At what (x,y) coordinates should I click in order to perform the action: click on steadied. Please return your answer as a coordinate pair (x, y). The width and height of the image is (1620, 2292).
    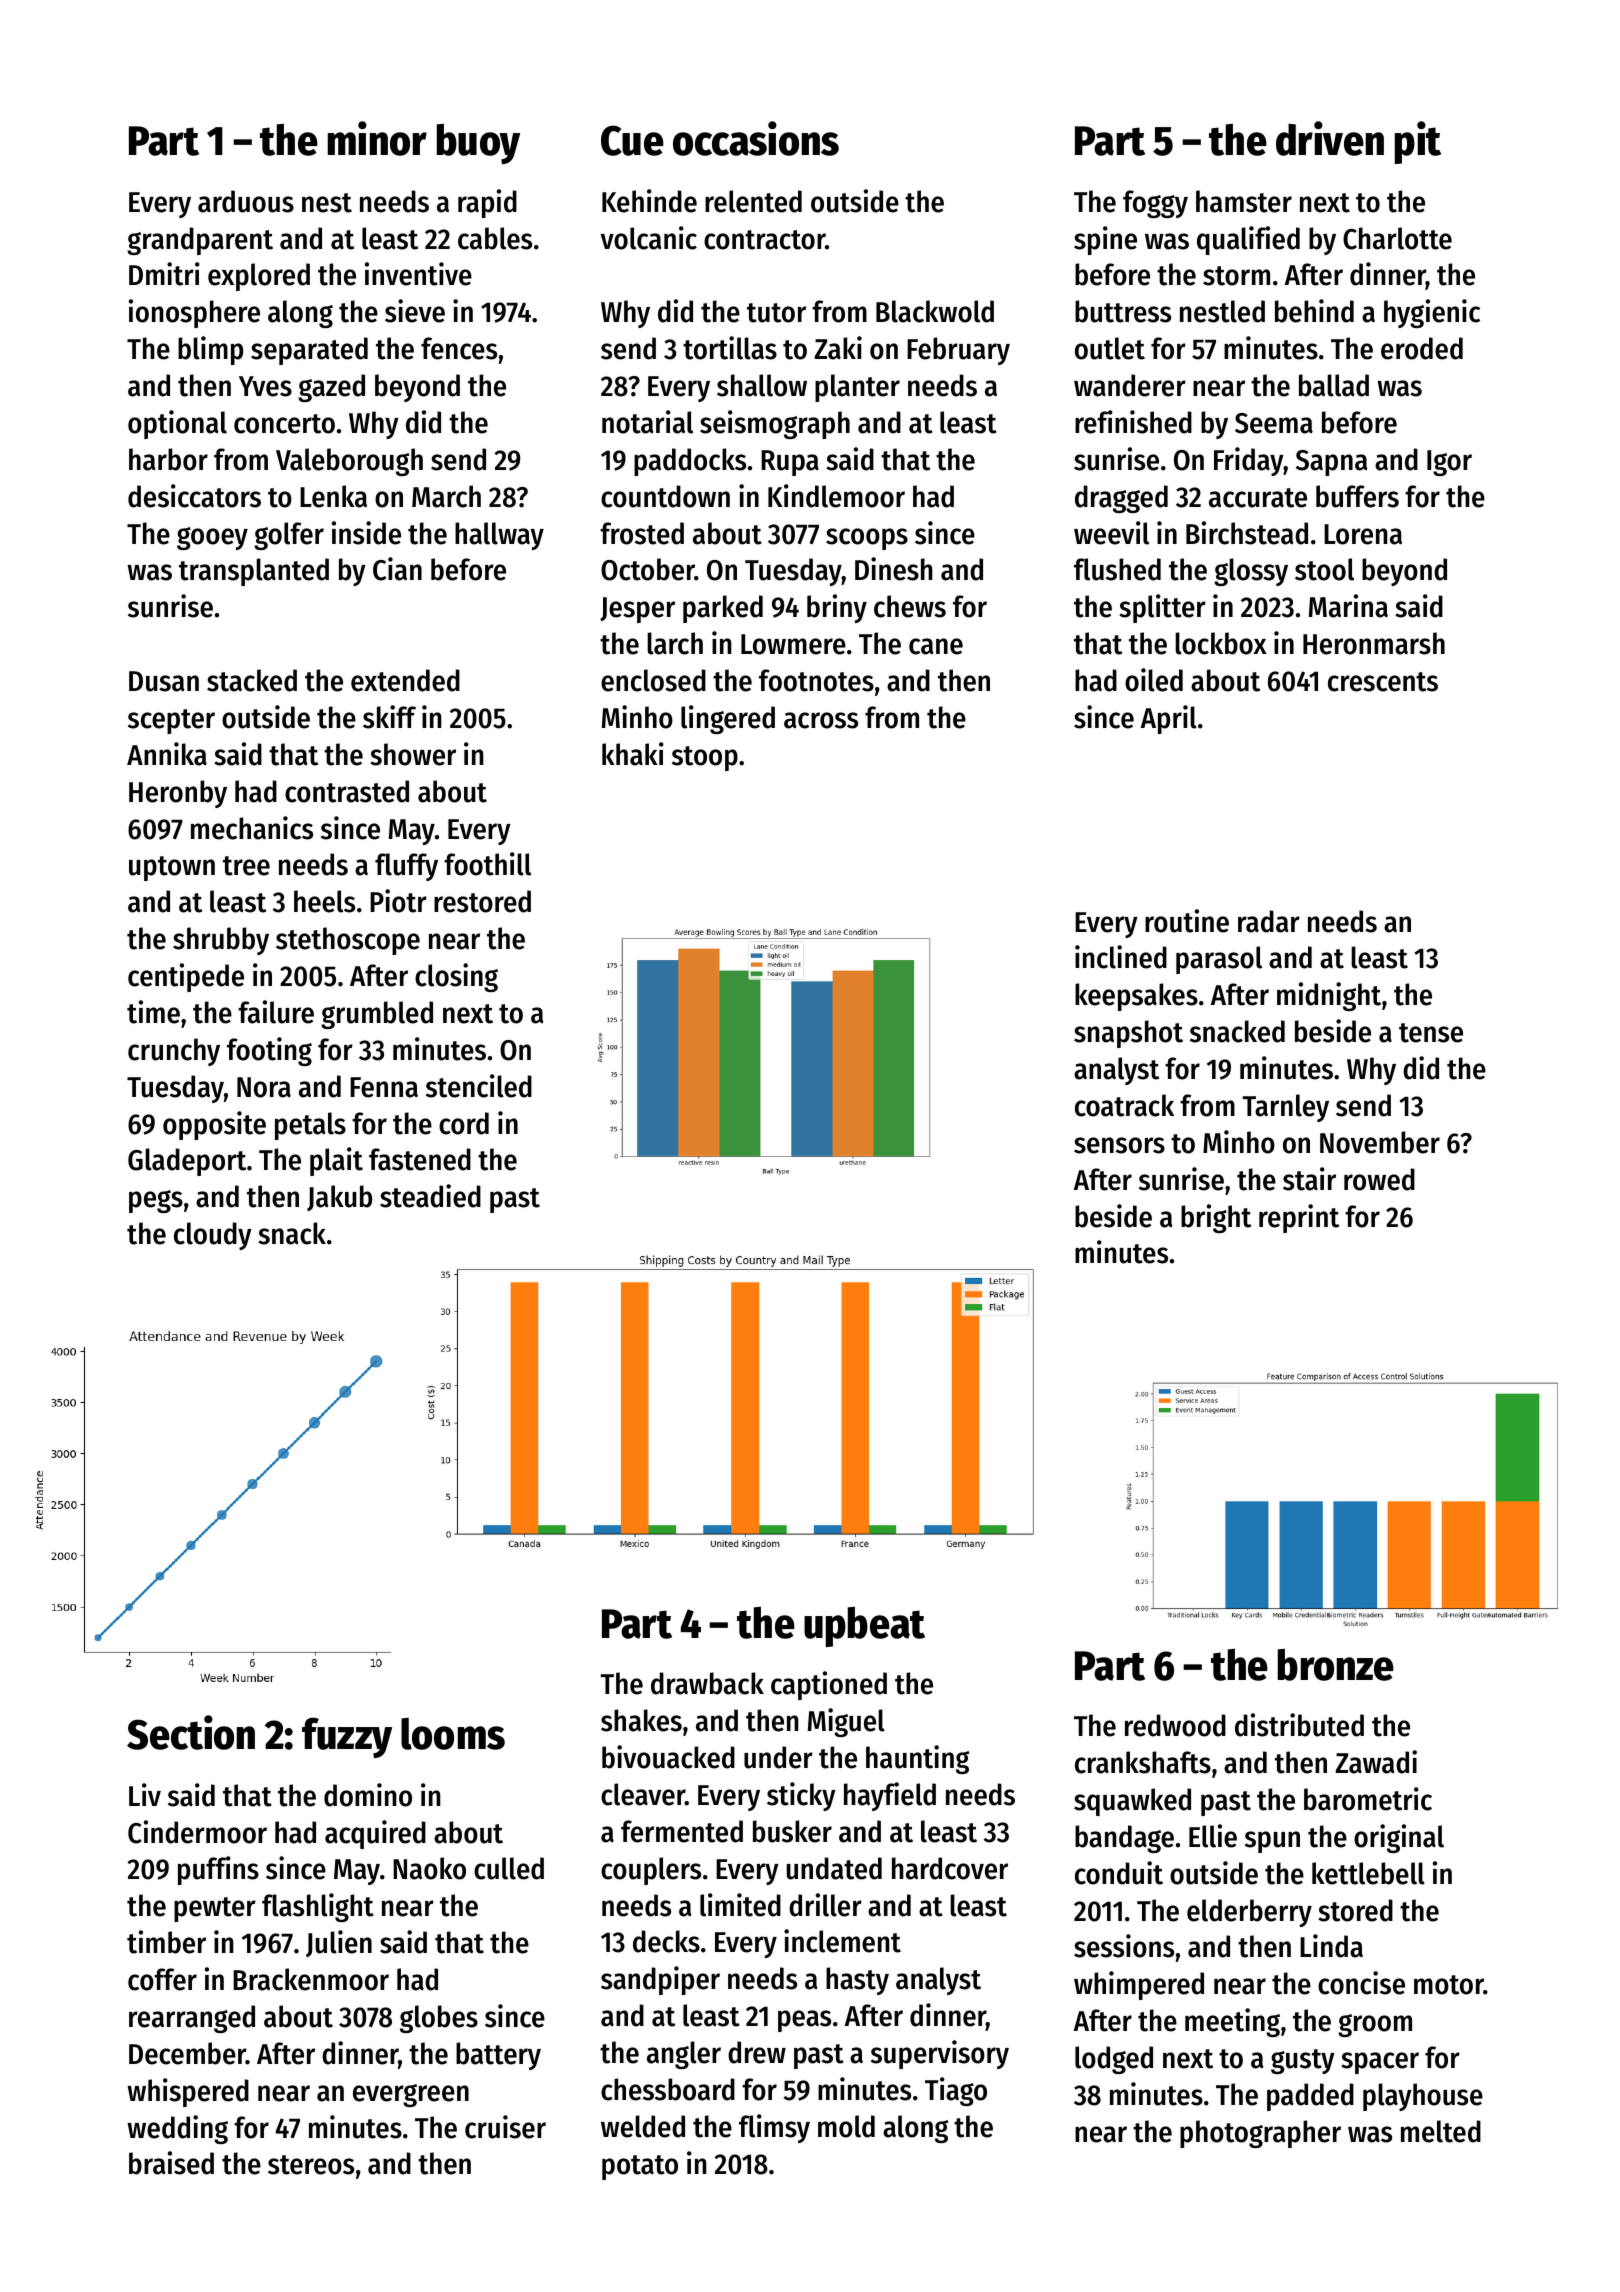
    Looking at the image, I should click on (430, 1196).
